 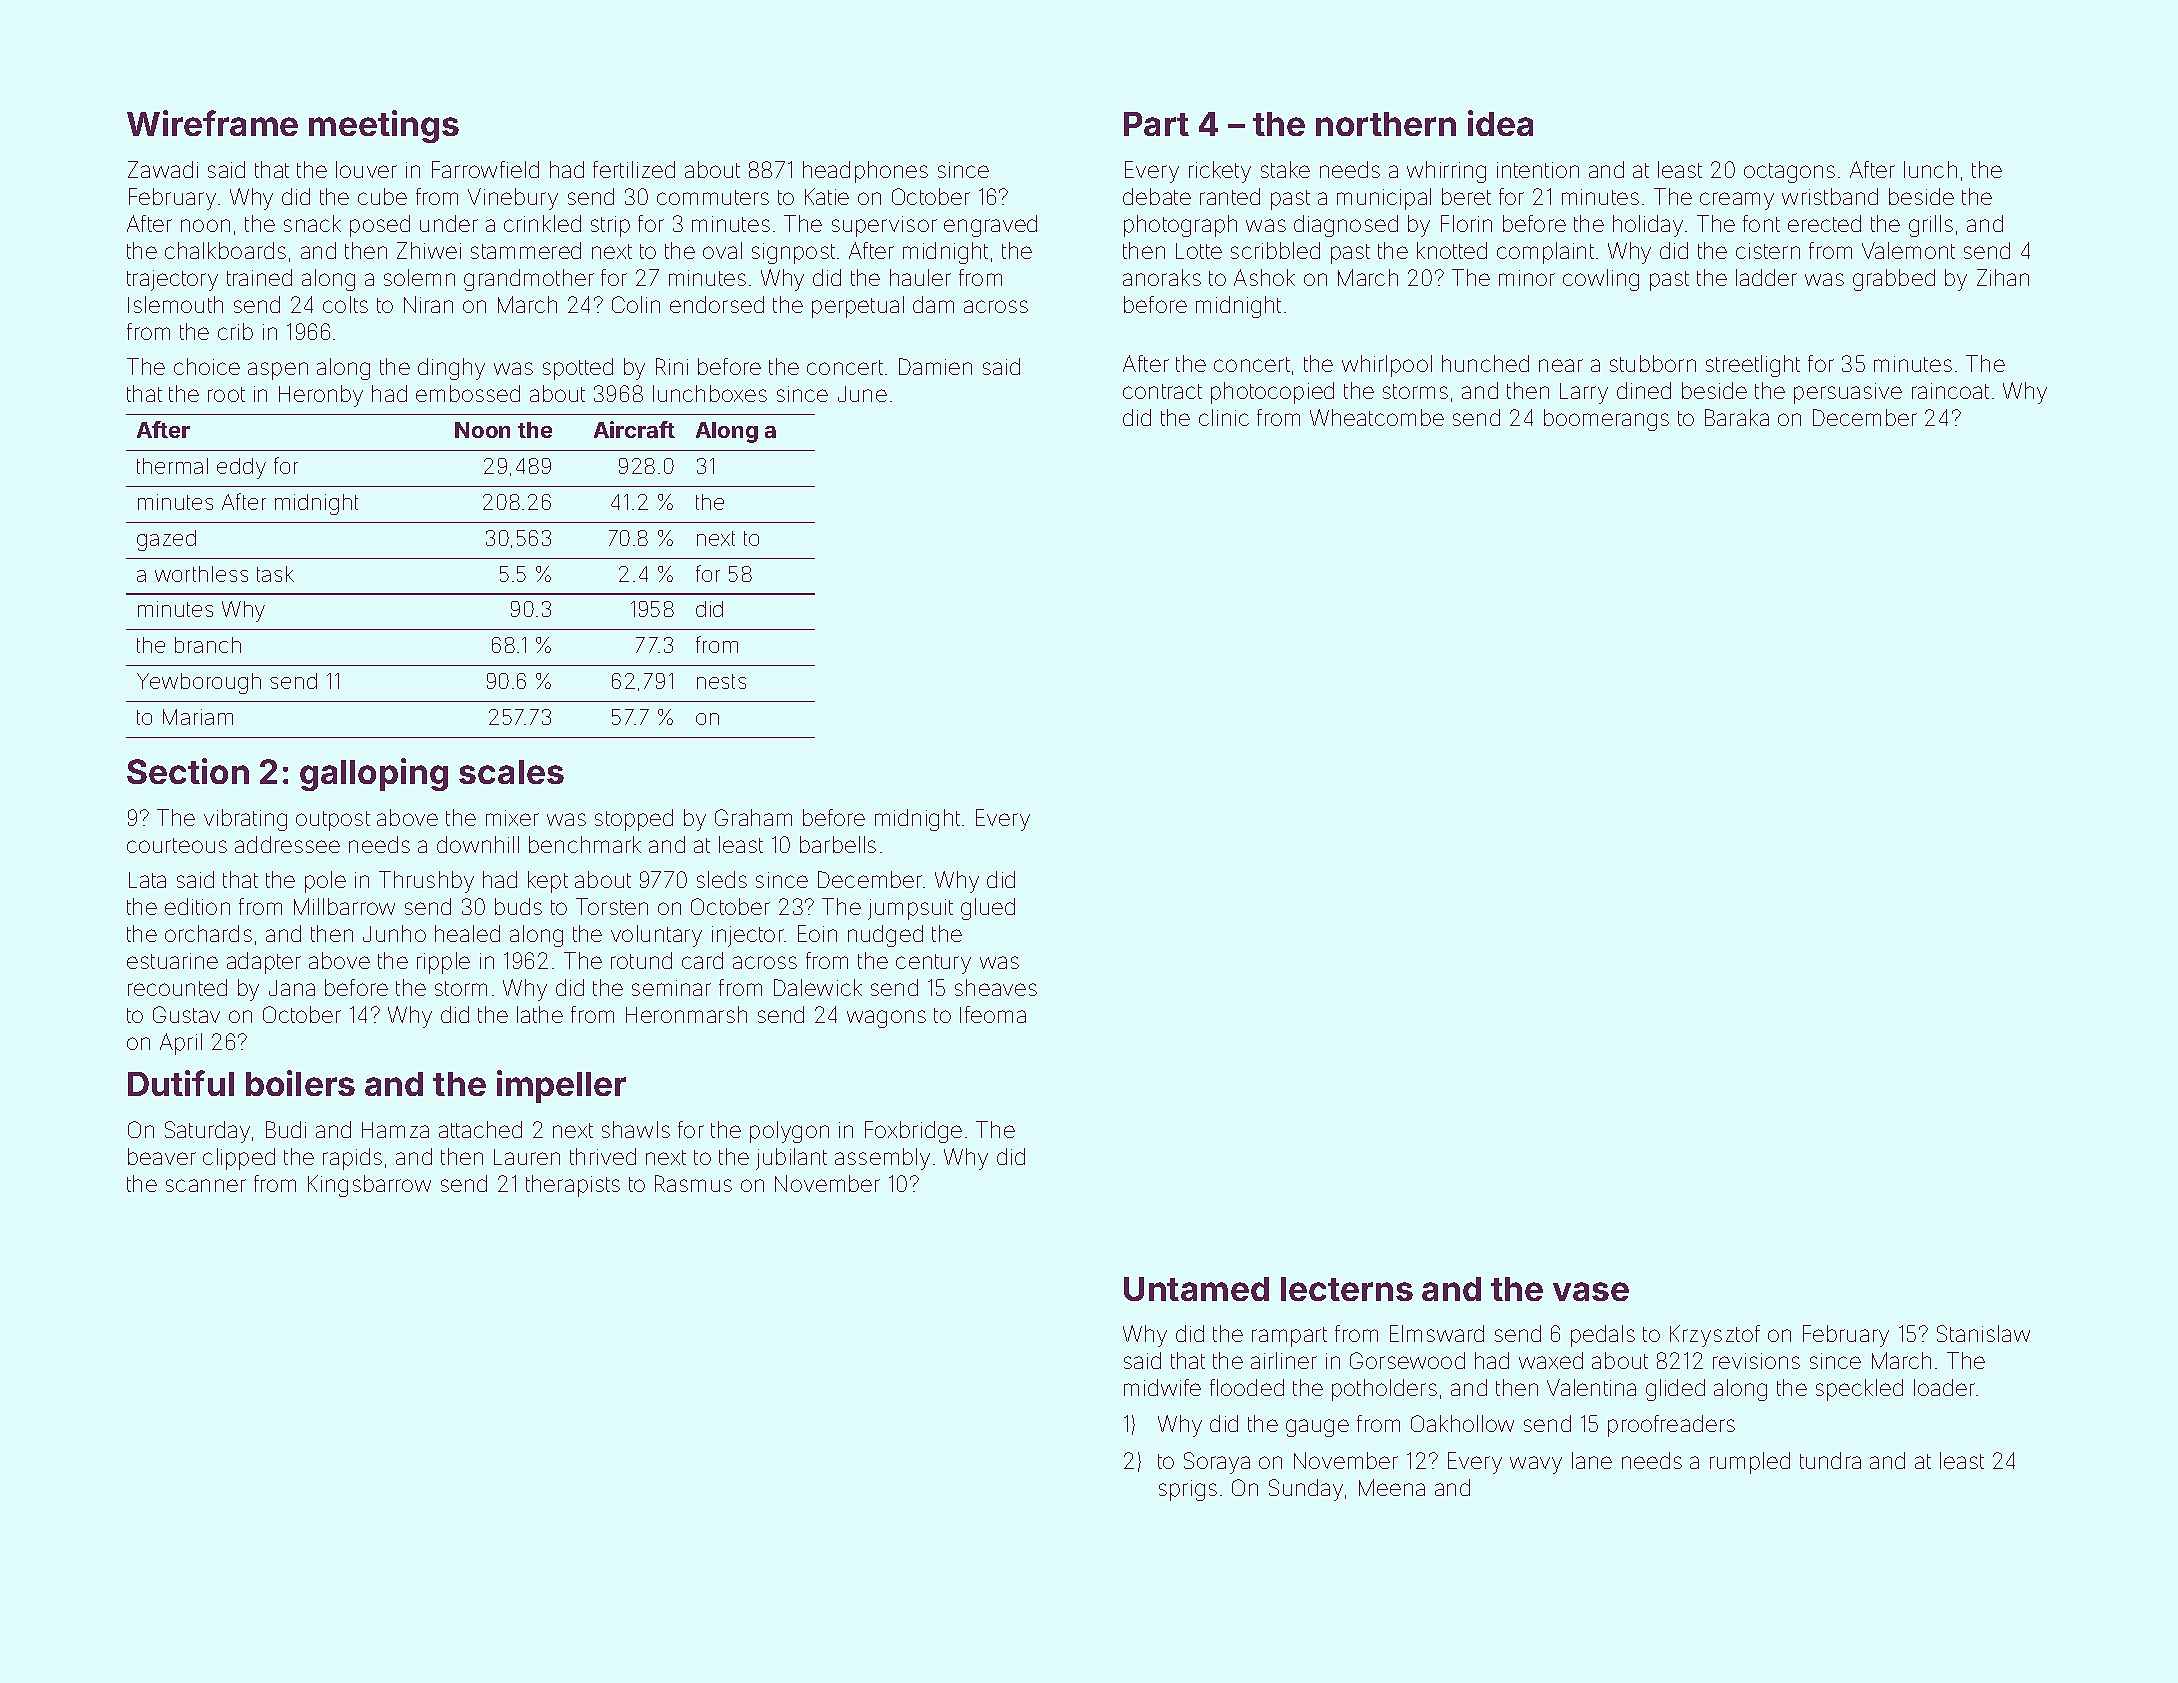 What do you see at coordinates (166, 540) in the screenshot?
I see `gazed` at bounding box center [166, 540].
